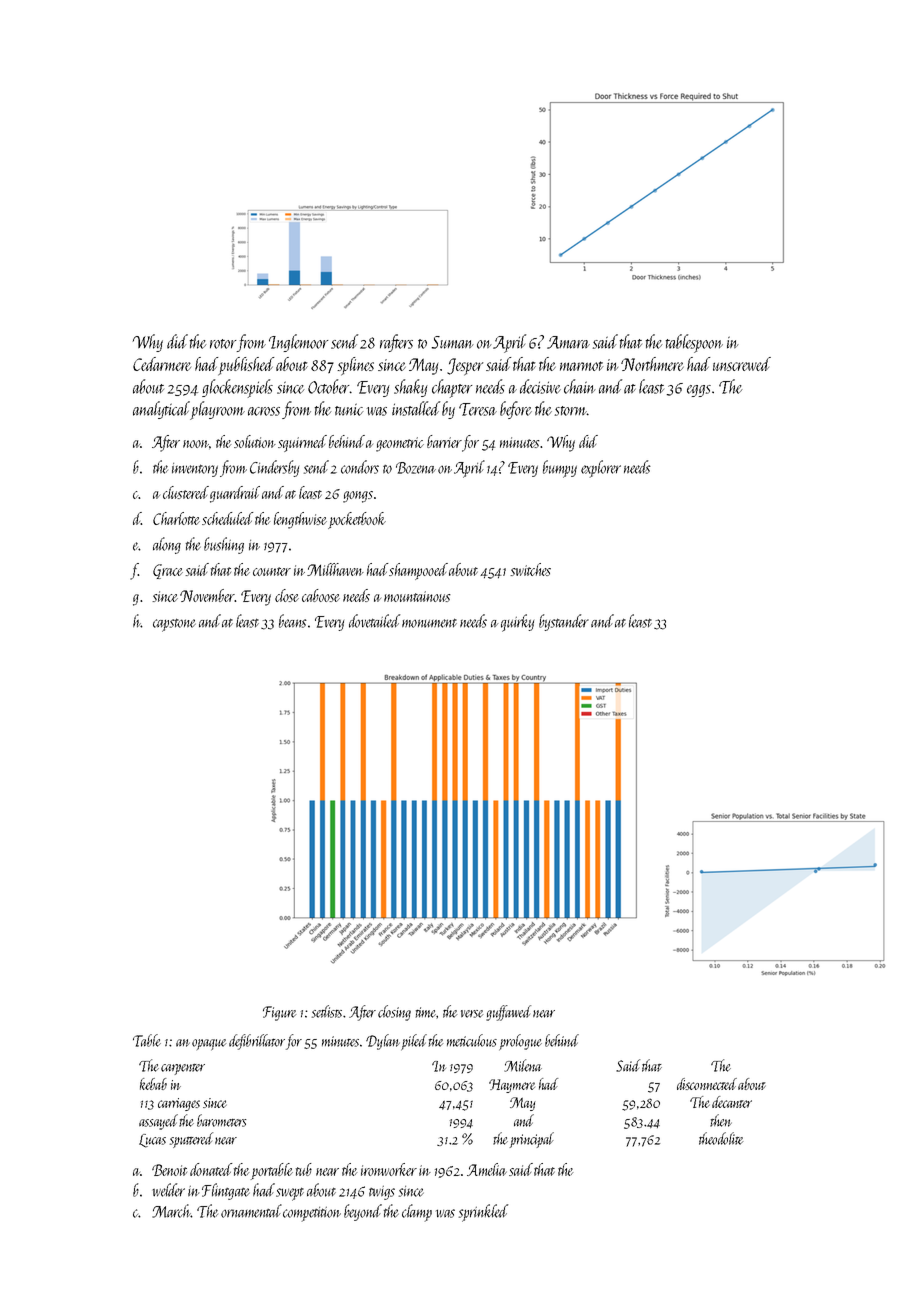 The width and height of the image is (908, 1316). What do you see at coordinates (174, 625) in the image?
I see `capstone` at bounding box center [174, 625].
